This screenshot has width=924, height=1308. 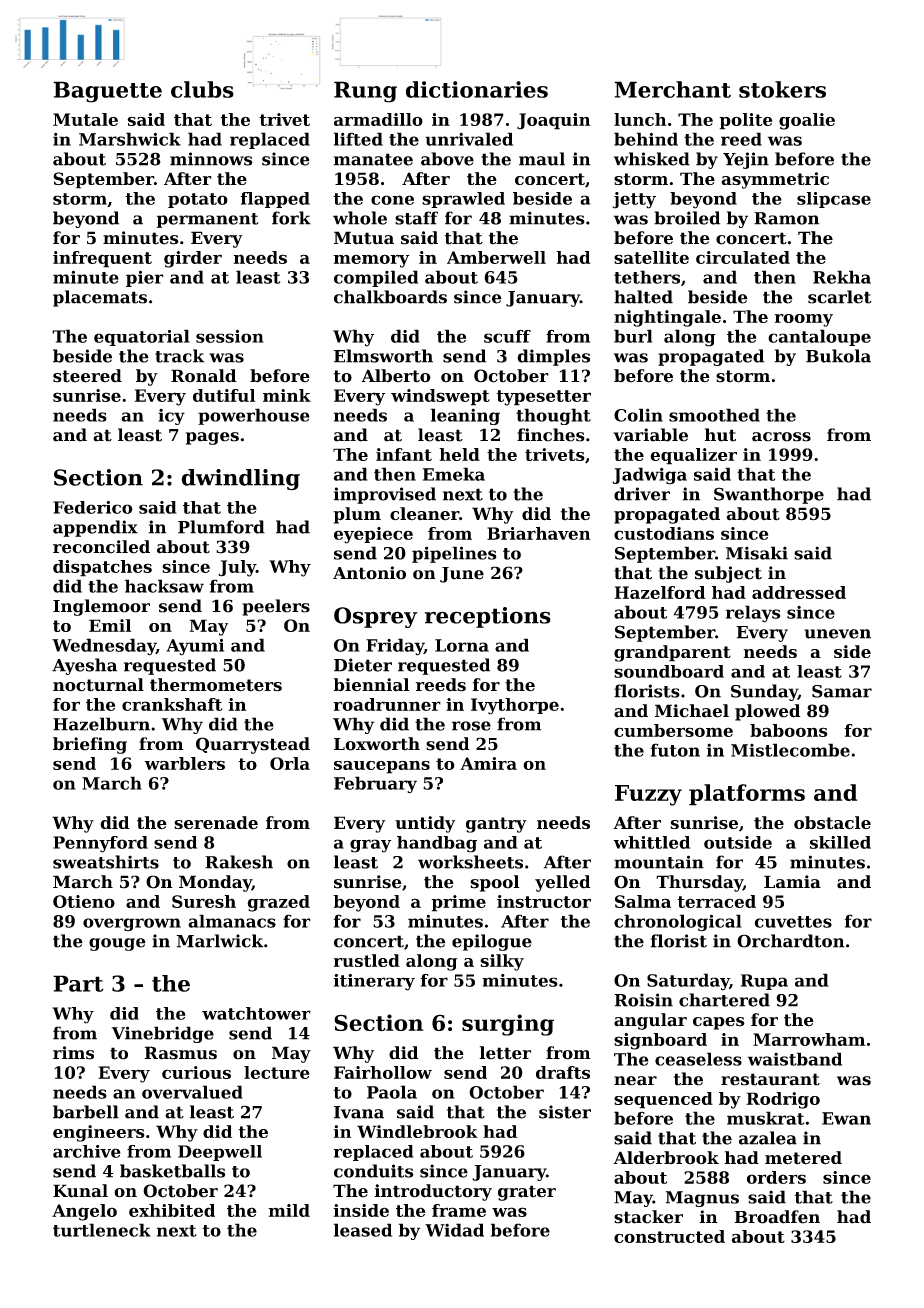 I want to click on Ramon, so click(x=786, y=218).
